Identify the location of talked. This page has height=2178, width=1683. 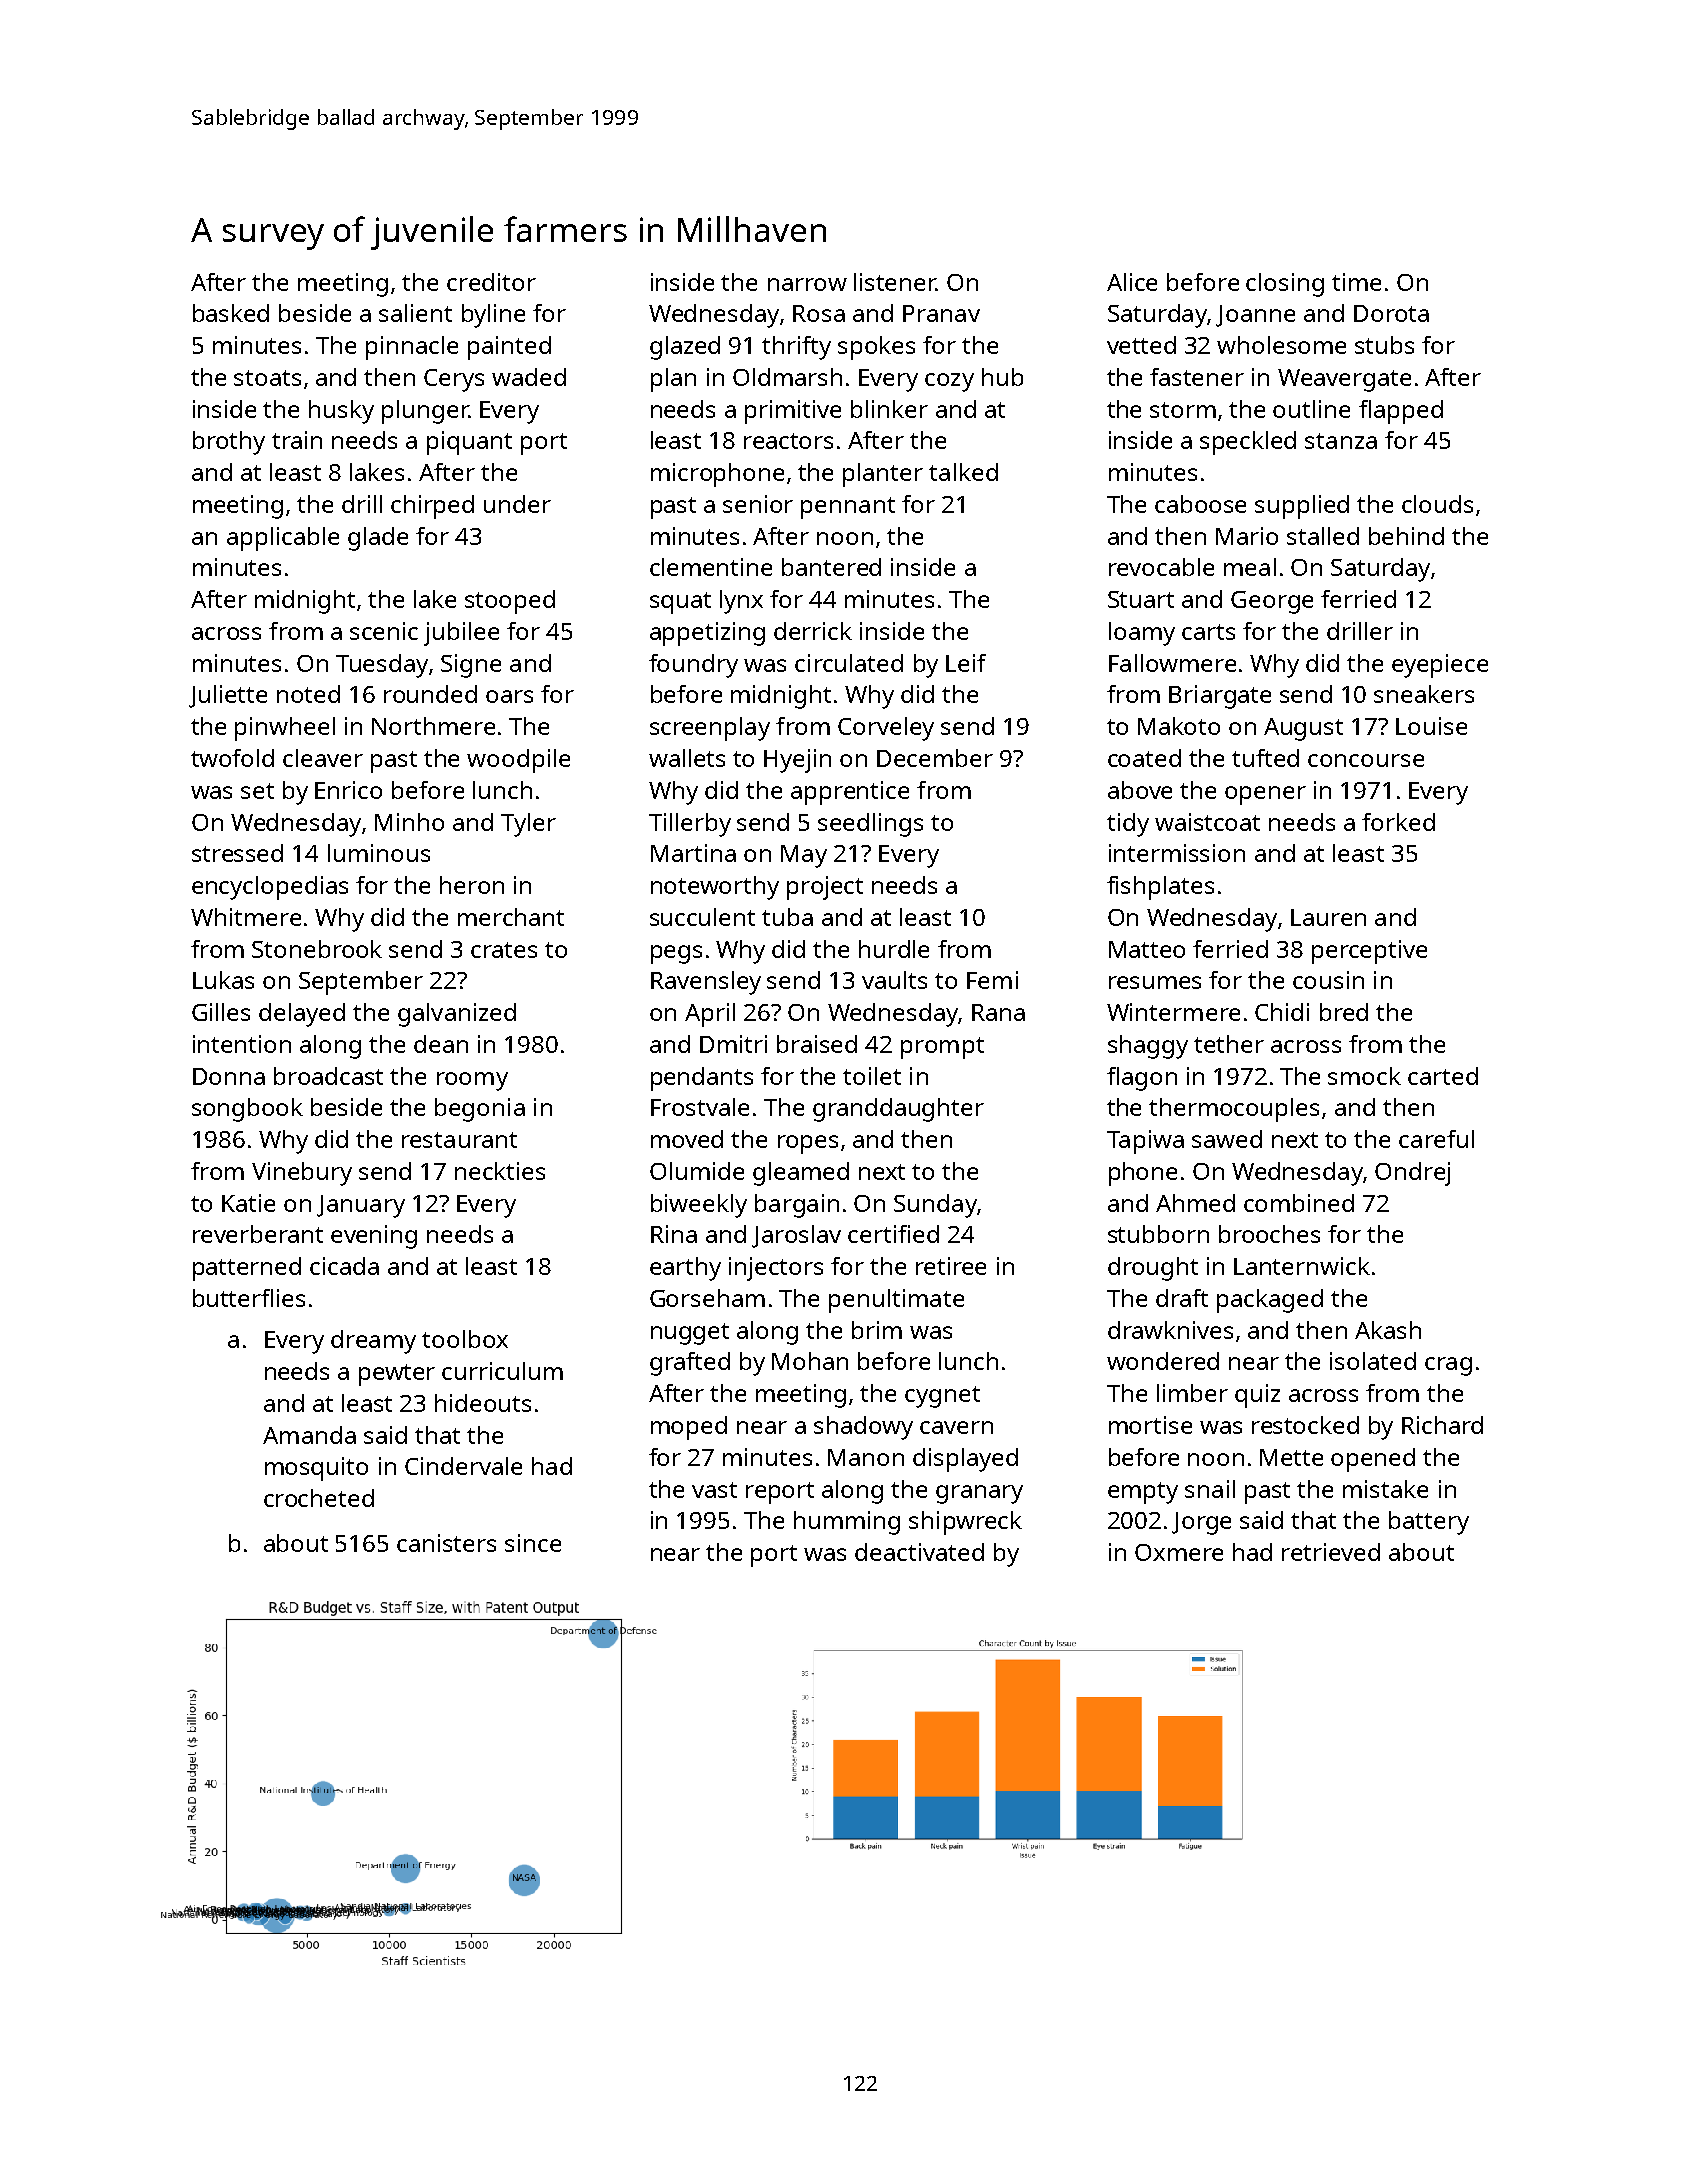
(963, 472).
